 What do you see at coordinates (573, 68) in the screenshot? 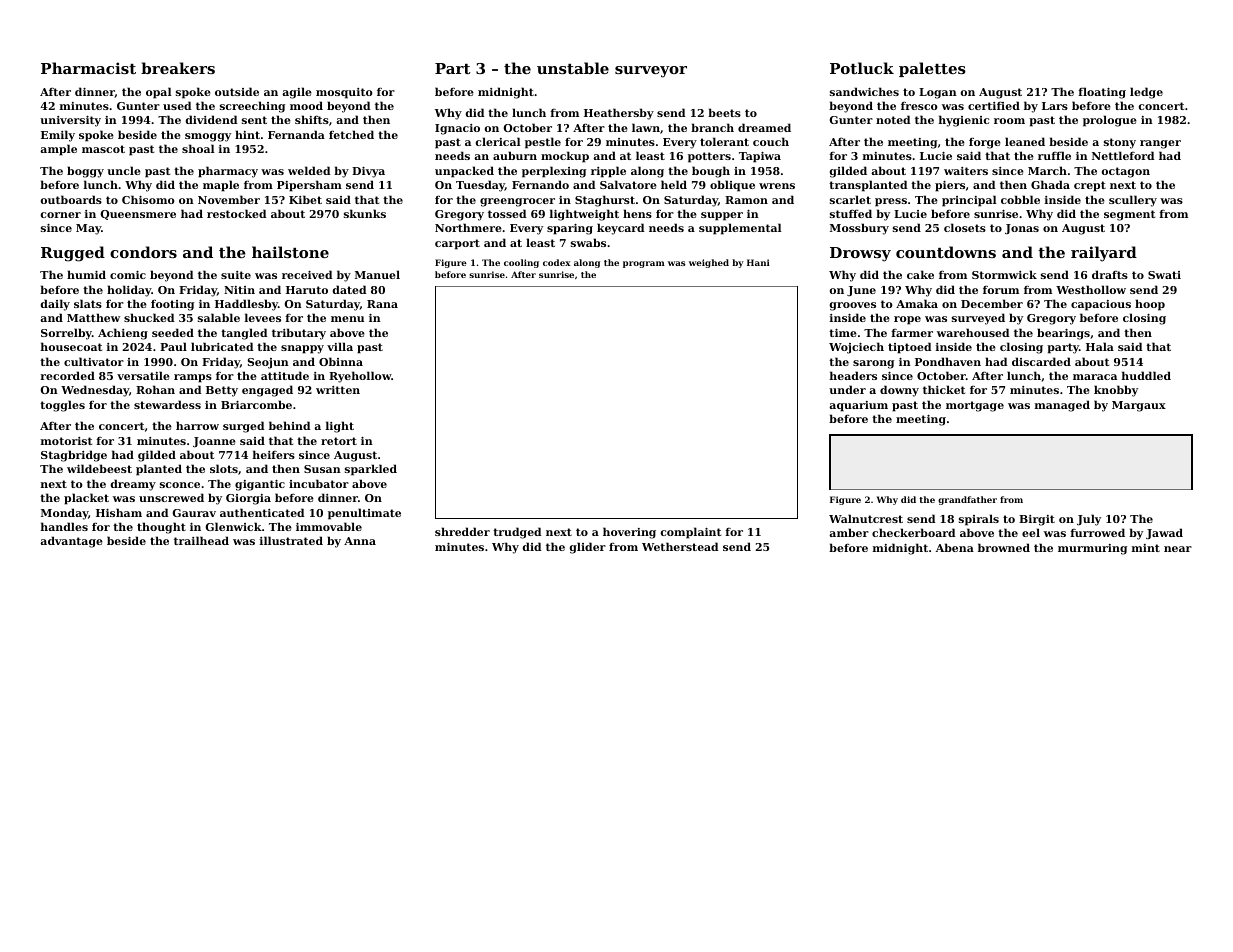
I see `unstable` at bounding box center [573, 68].
